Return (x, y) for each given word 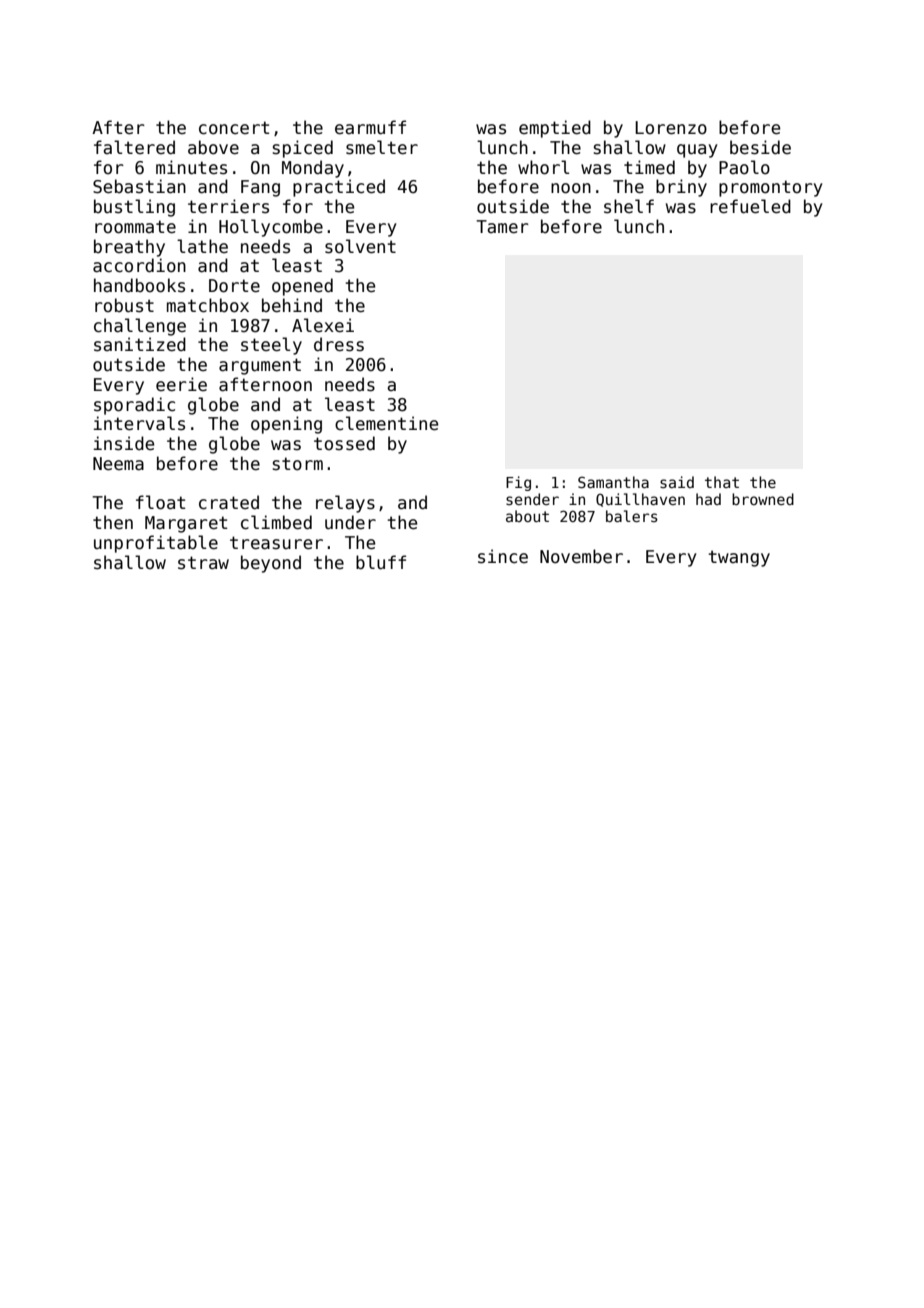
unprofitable (156, 544)
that (722, 482)
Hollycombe (271, 228)
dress (339, 344)
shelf (629, 206)
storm (298, 464)
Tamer (502, 227)
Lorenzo (671, 128)
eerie (181, 384)
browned (763, 499)
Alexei (323, 325)
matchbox (208, 305)
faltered (134, 147)
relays (345, 504)
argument (260, 366)
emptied (555, 129)
